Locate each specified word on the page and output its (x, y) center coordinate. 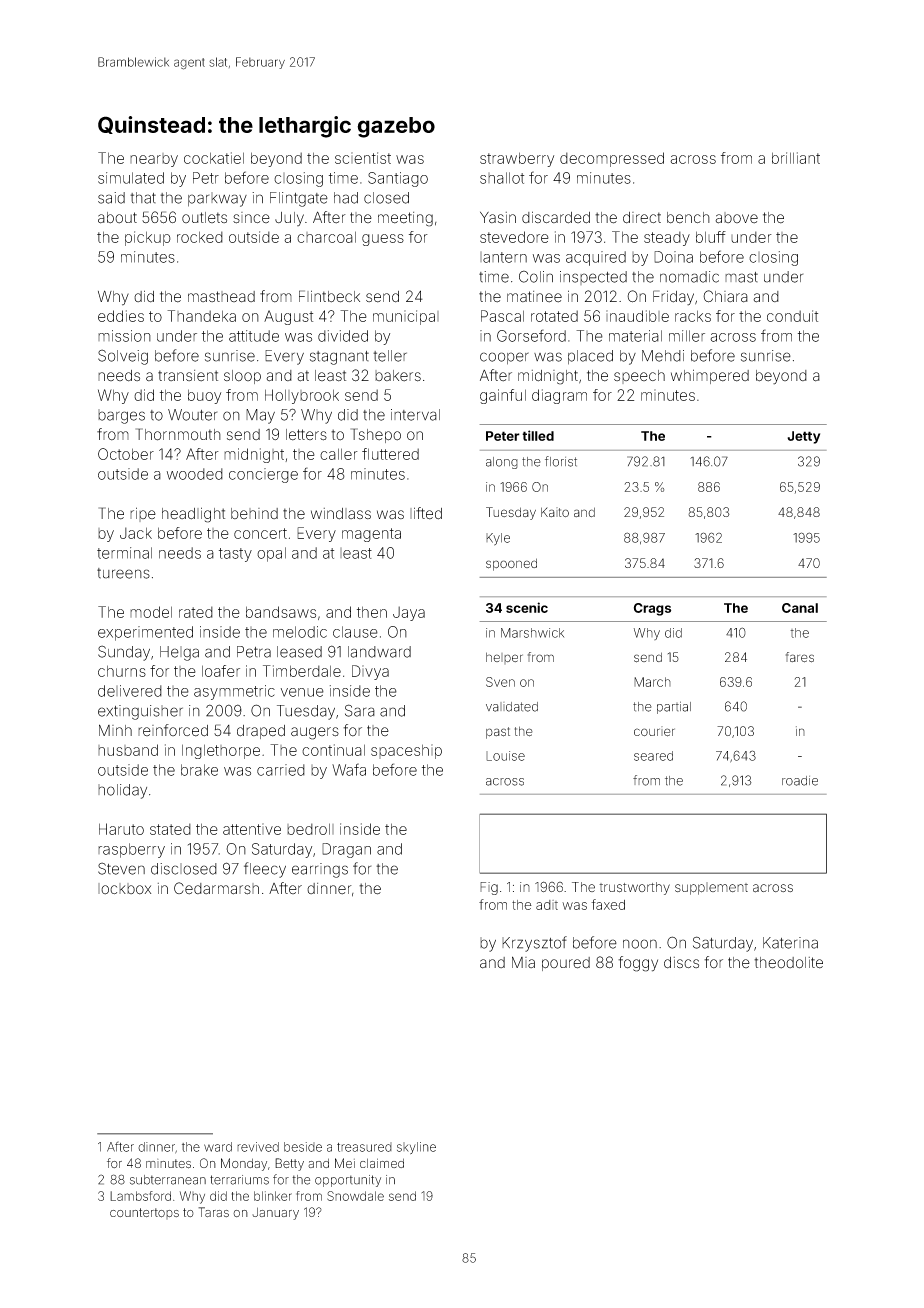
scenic (527, 607)
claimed (382, 1163)
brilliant (796, 158)
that (143, 198)
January (275, 1213)
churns (122, 671)
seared (653, 756)
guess (383, 240)
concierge (263, 475)
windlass (341, 514)
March (652, 682)
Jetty (803, 437)
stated (170, 829)
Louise (505, 756)
